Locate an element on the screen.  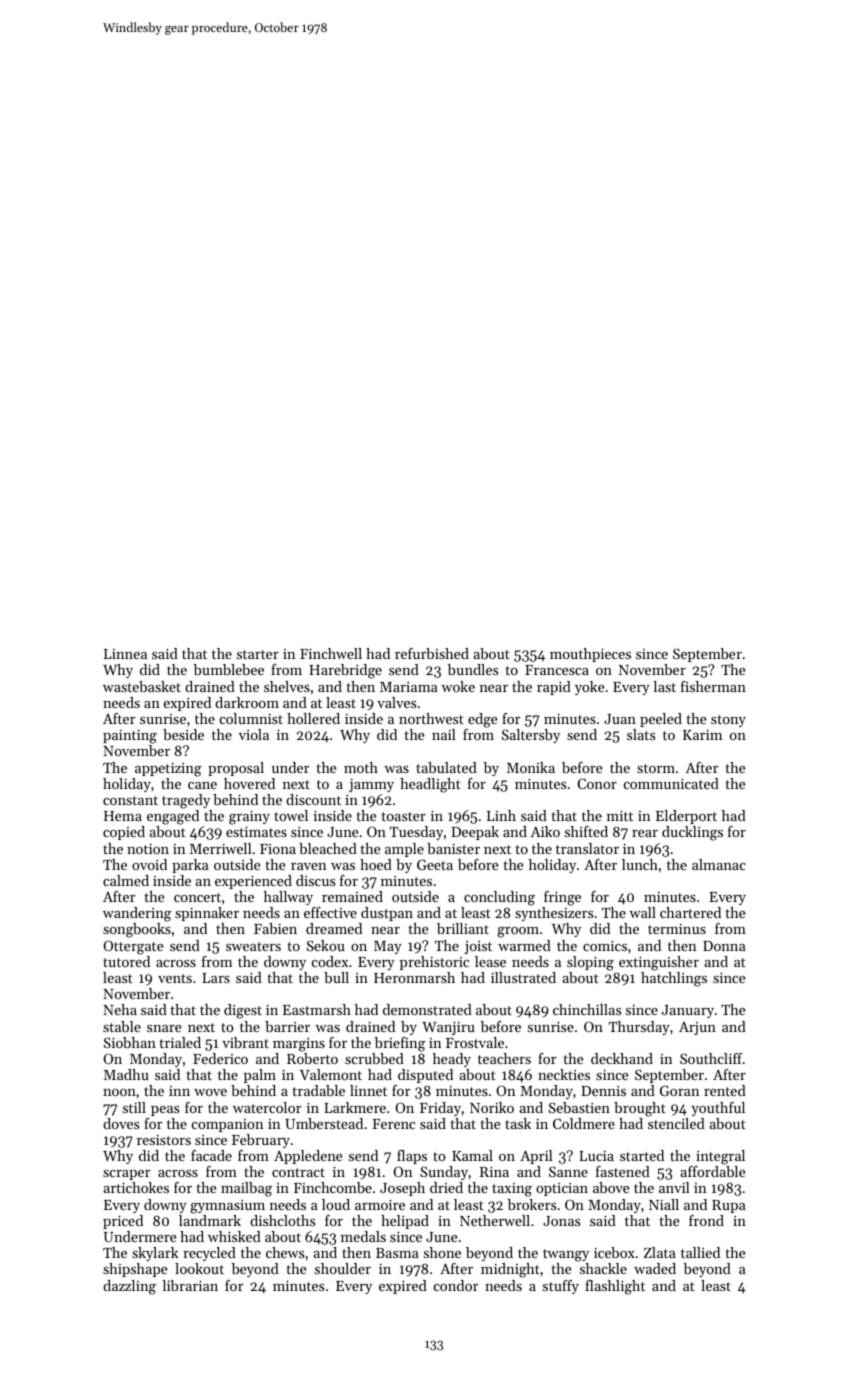
lease is located at coordinates (490, 961).
